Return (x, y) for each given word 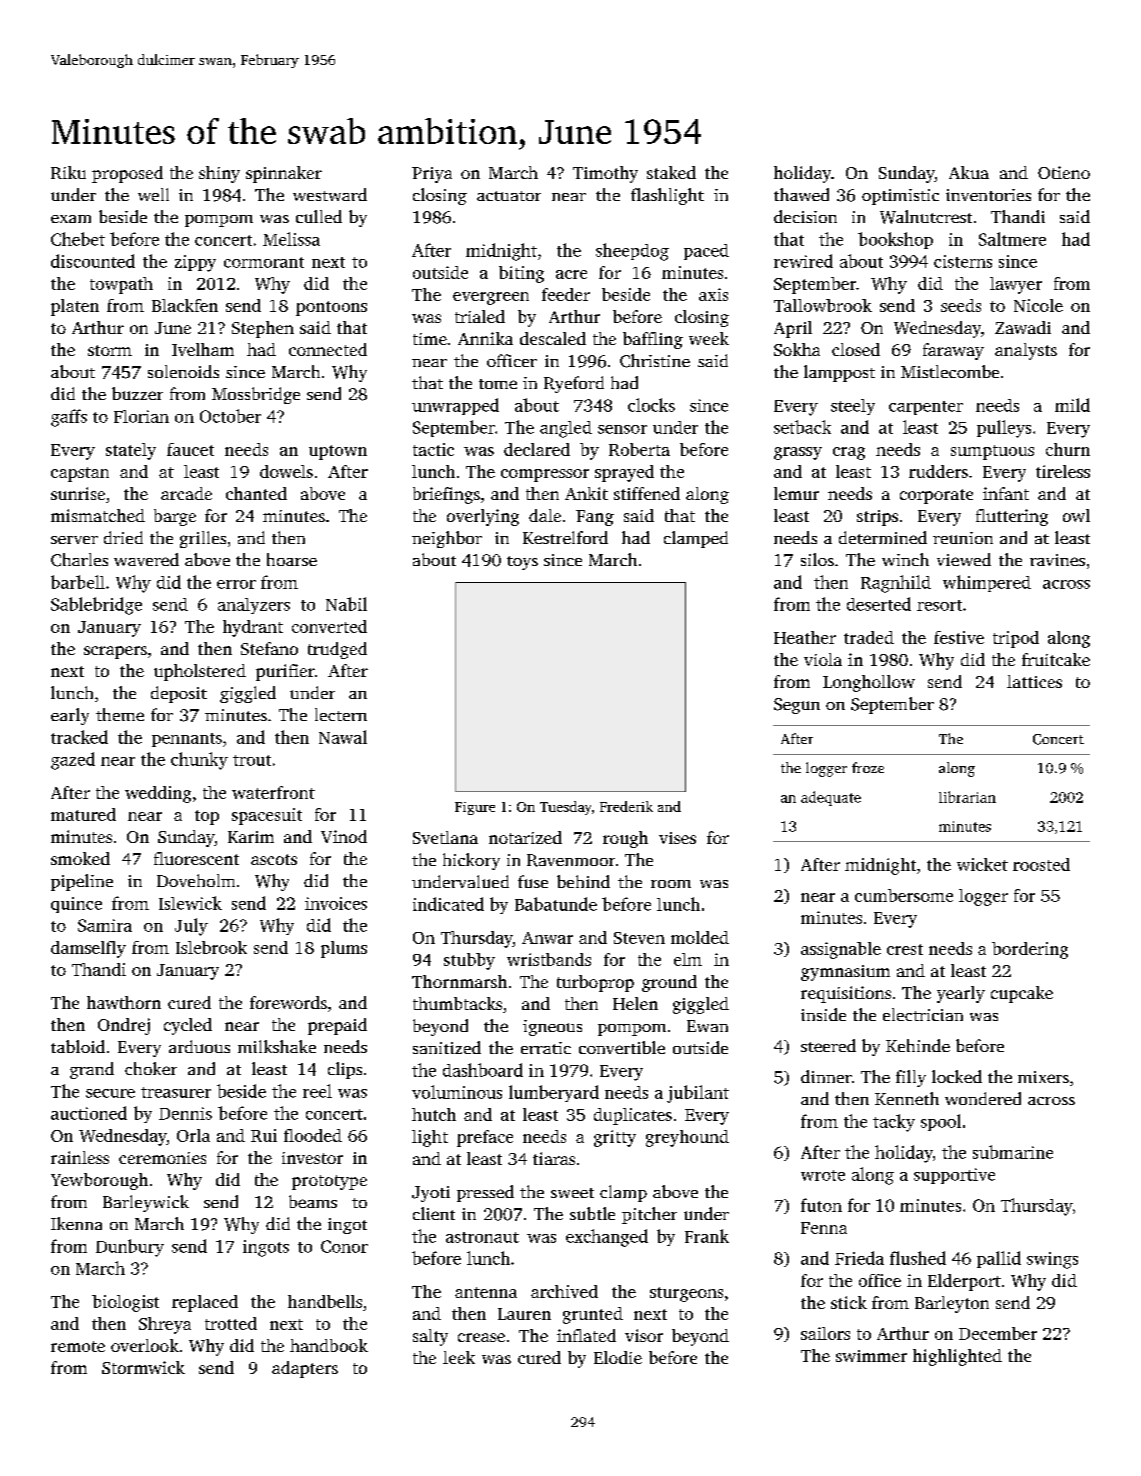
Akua (969, 172)
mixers (1043, 1077)
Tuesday (565, 808)
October (230, 416)
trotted (231, 1323)
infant (1006, 493)
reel (317, 1091)
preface (485, 1138)
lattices (1034, 681)
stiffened (647, 493)
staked (671, 172)
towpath (121, 285)
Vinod (344, 836)
